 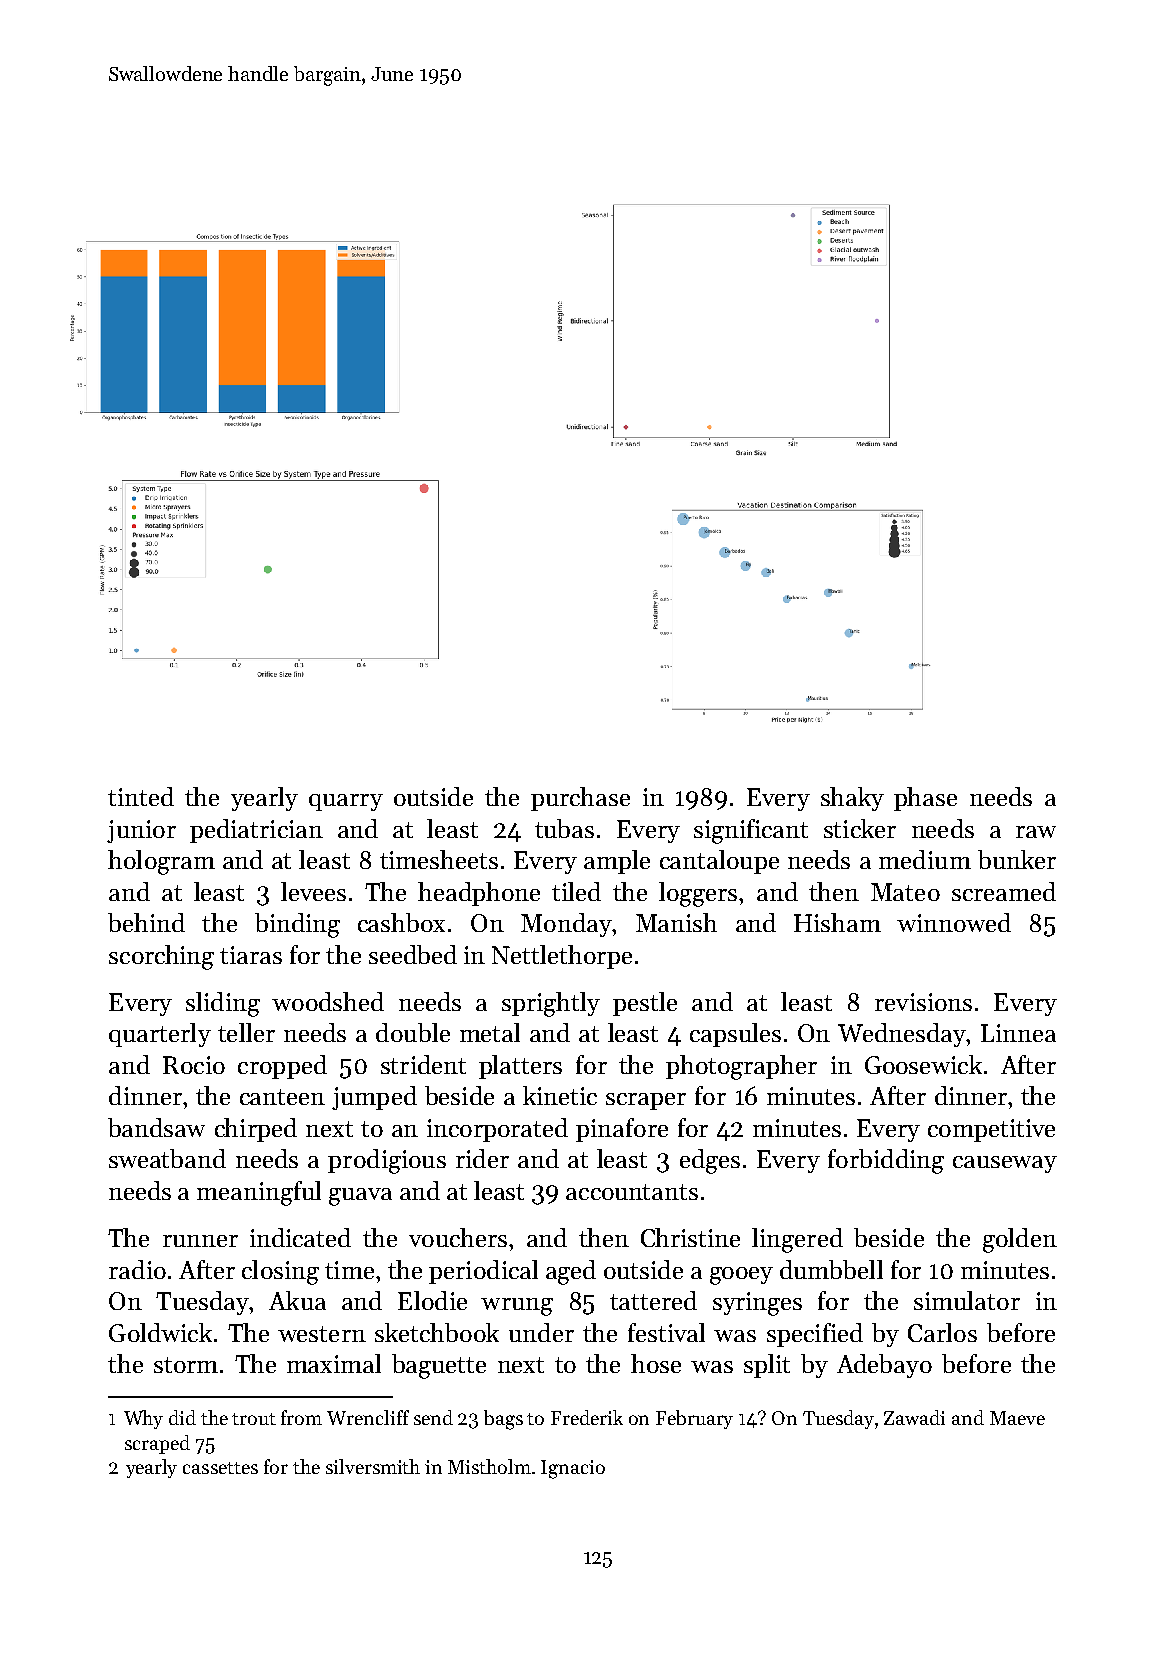 What do you see at coordinates (852, 799) in the page?
I see `shaky` at bounding box center [852, 799].
